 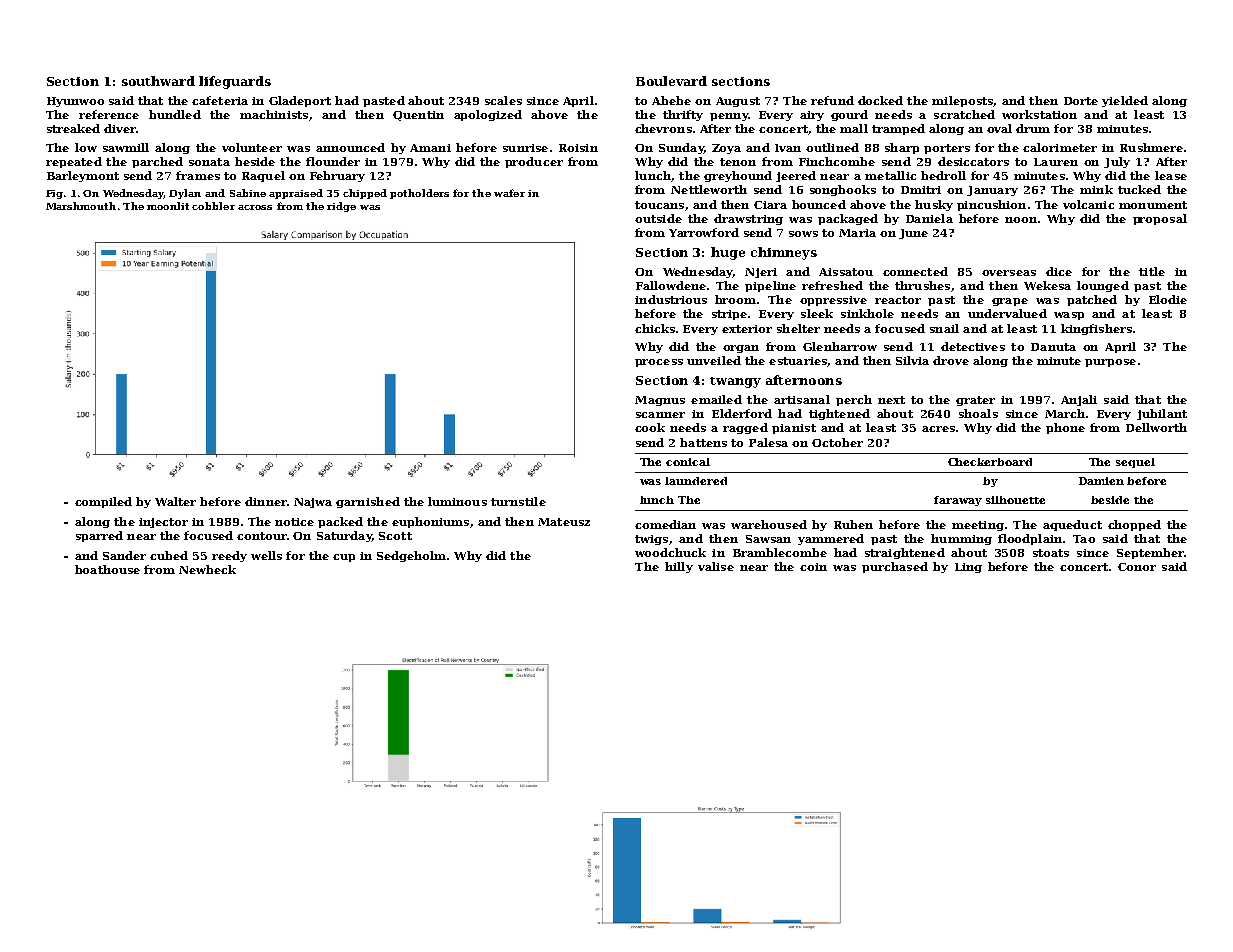 I want to click on lease, so click(x=1171, y=175).
